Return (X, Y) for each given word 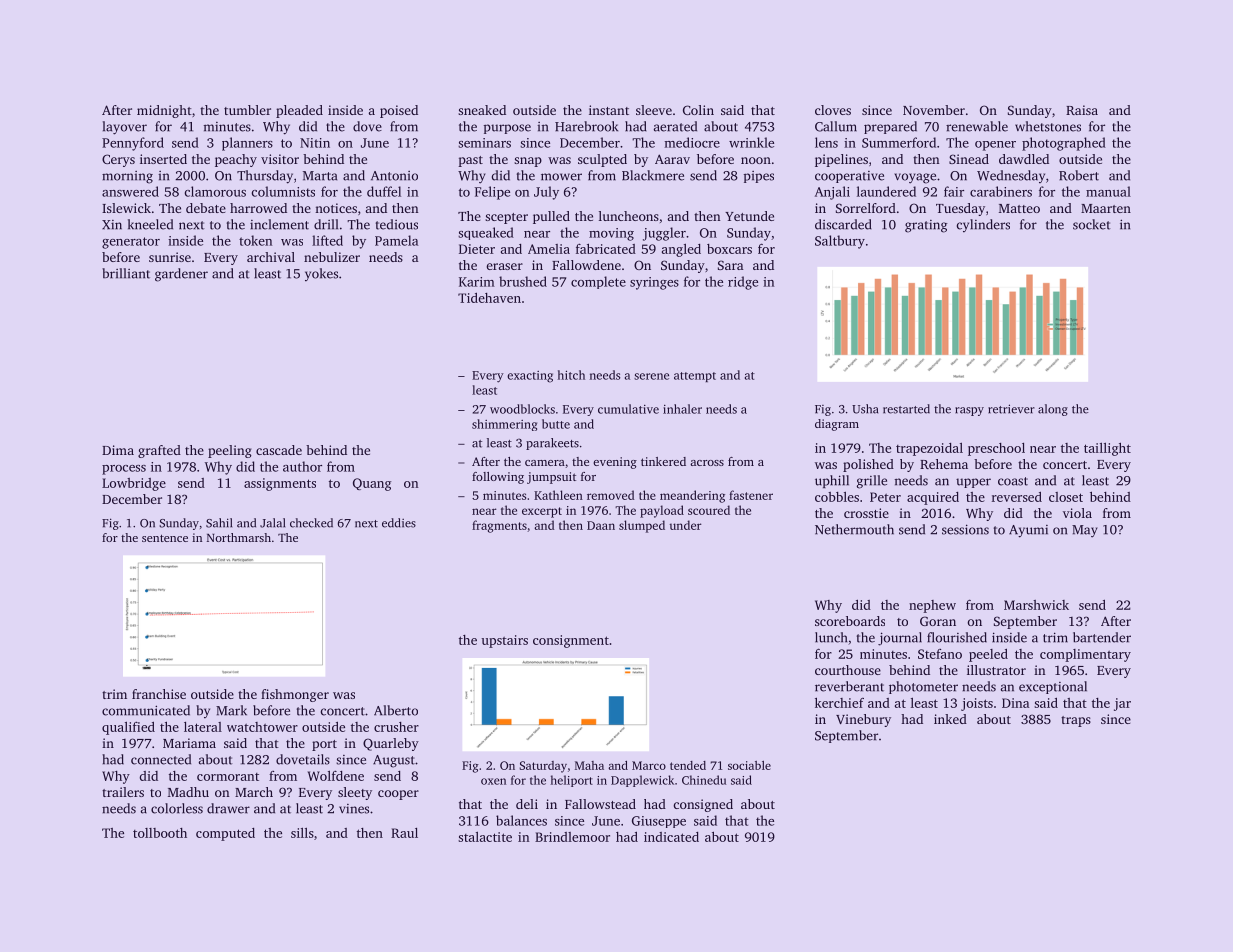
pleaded (299, 111)
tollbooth (160, 833)
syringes (654, 283)
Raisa (1082, 110)
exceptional (1053, 687)
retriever (1011, 409)
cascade (279, 450)
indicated (671, 837)
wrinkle (751, 142)
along (1053, 410)
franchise (159, 694)
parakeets (552, 444)
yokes (321, 274)
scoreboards (850, 621)
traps (1076, 721)
